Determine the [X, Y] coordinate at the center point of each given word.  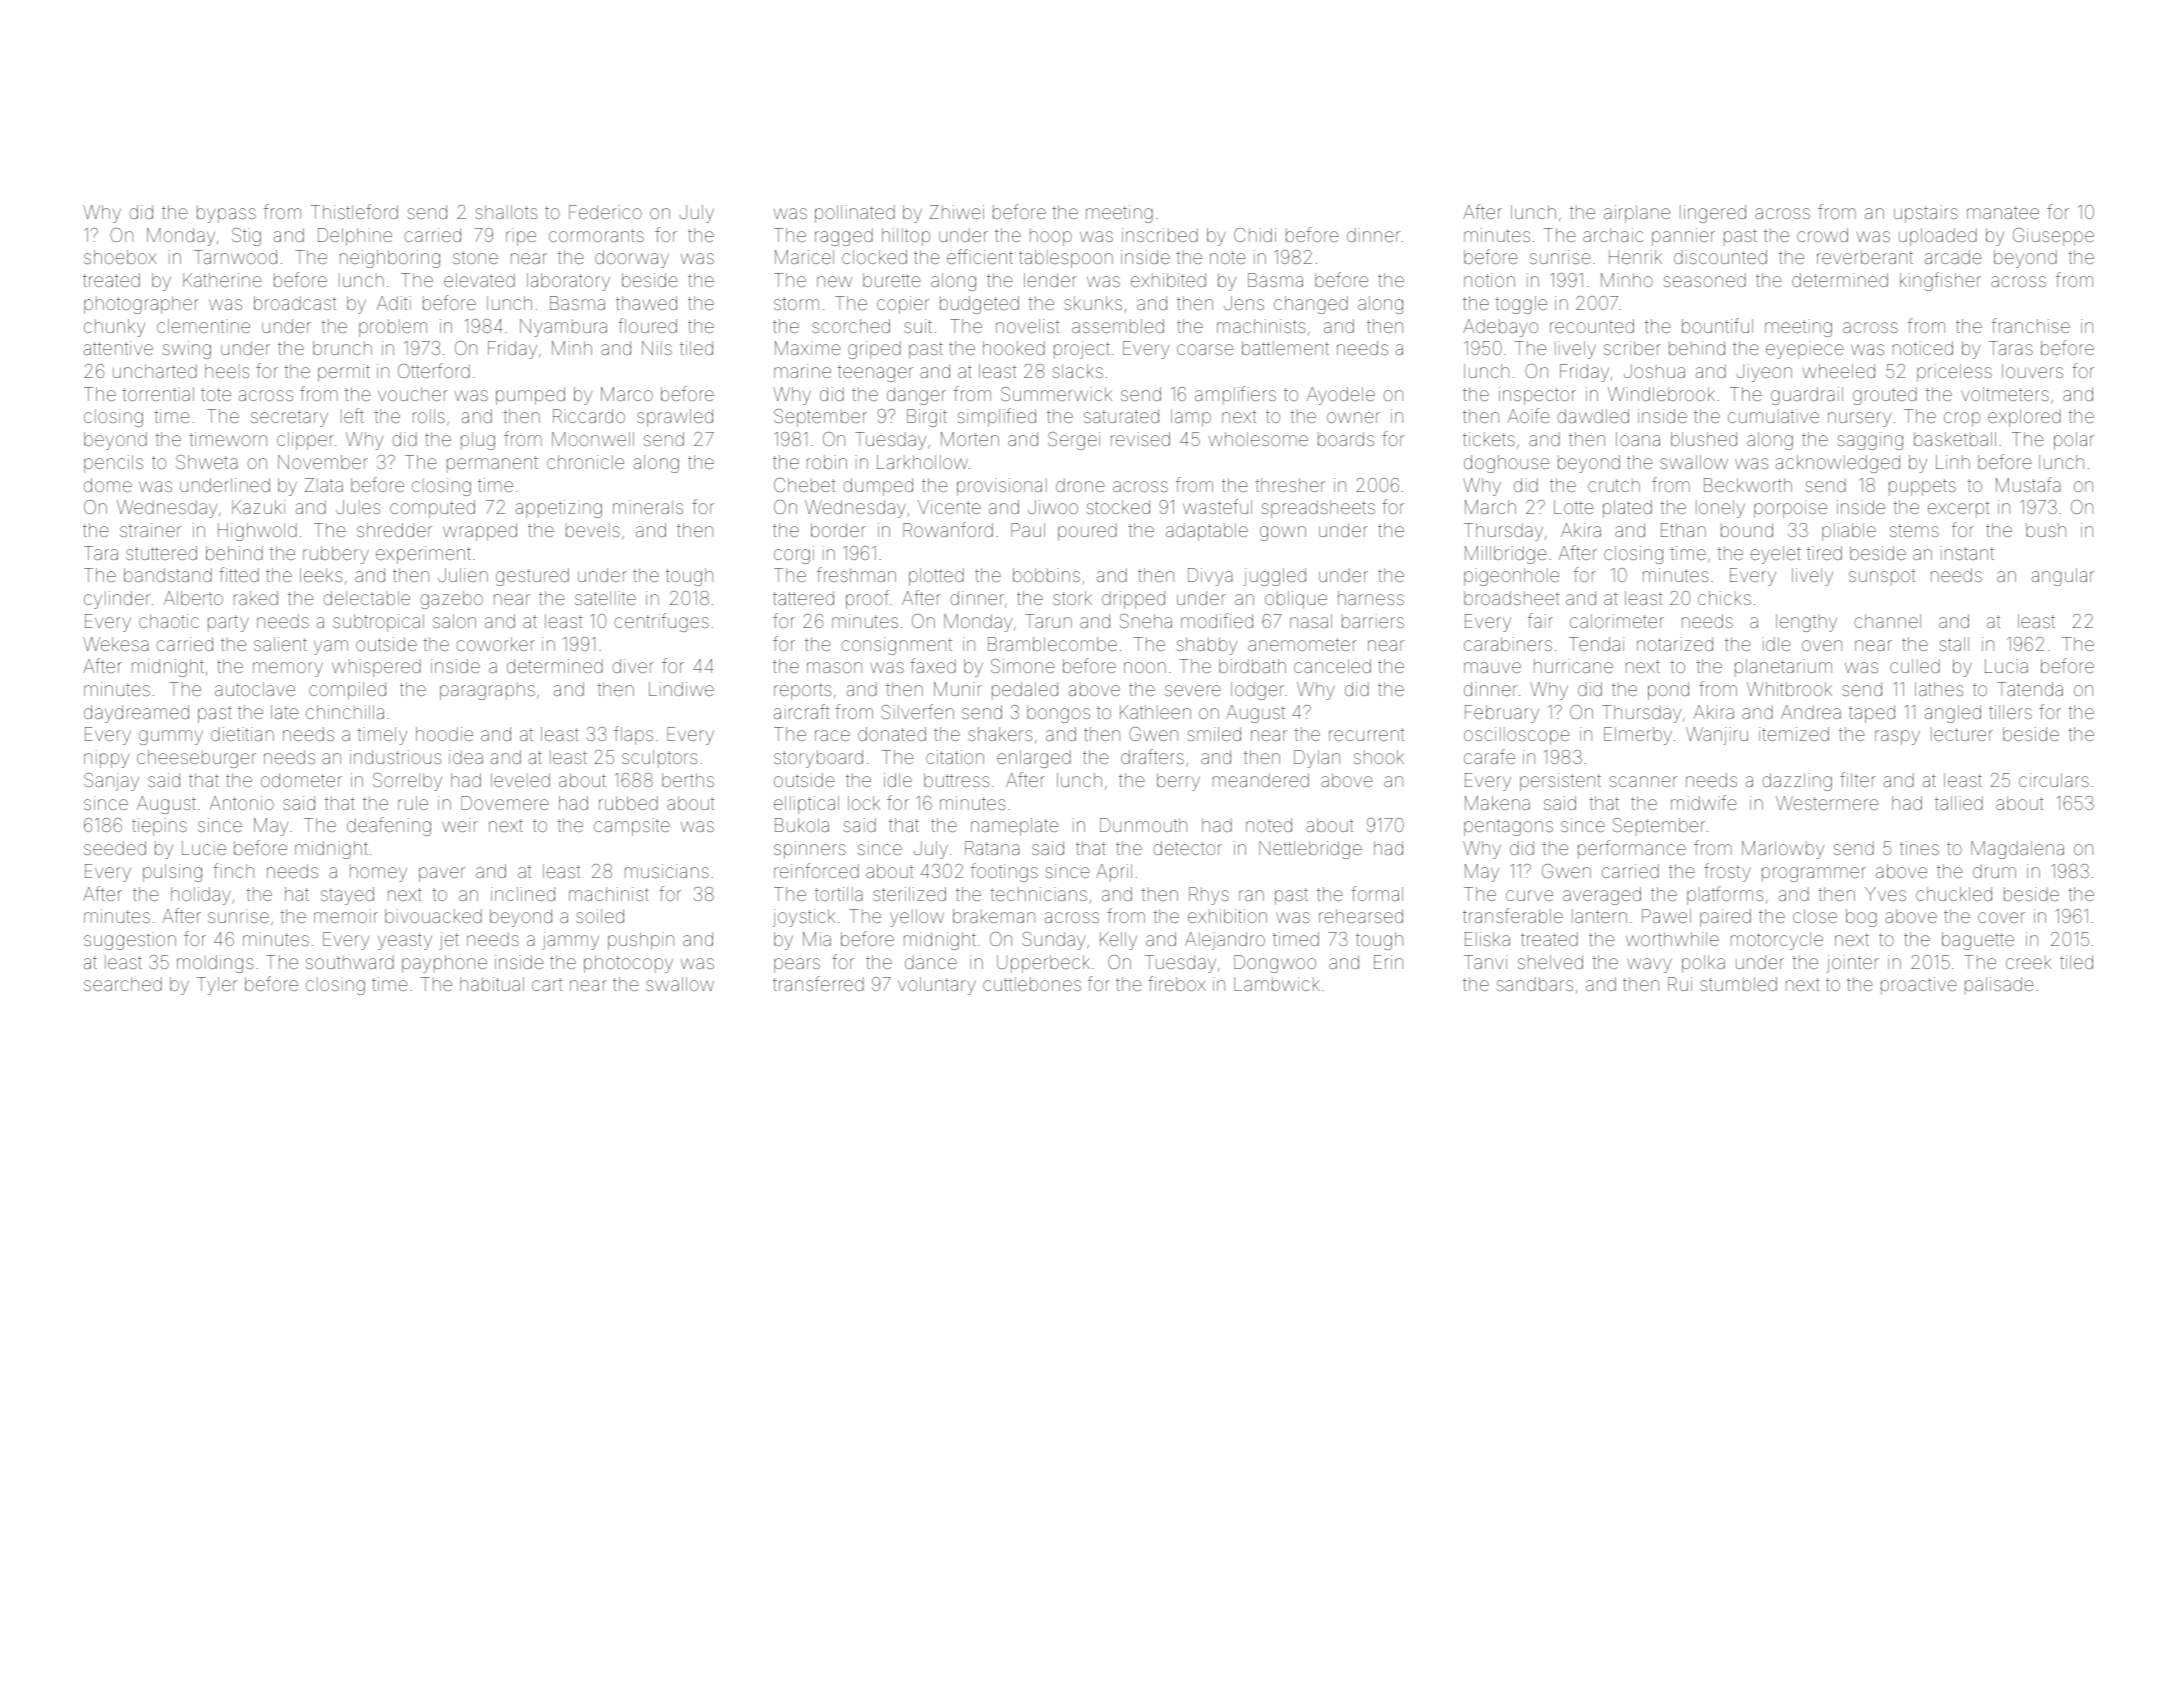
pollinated [855, 214]
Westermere [1827, 803]
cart [547, 984]
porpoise [1790, 509]
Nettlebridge [1310, 850]
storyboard [818, 759]
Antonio [242, 803]
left [352, 415]
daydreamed [136, 714]
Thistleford [354, 211]
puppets [1922, 487]
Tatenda [2030, 689]
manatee [2003, 212]
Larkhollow [922, 462]
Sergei [1074, 441]
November [323, 462]
